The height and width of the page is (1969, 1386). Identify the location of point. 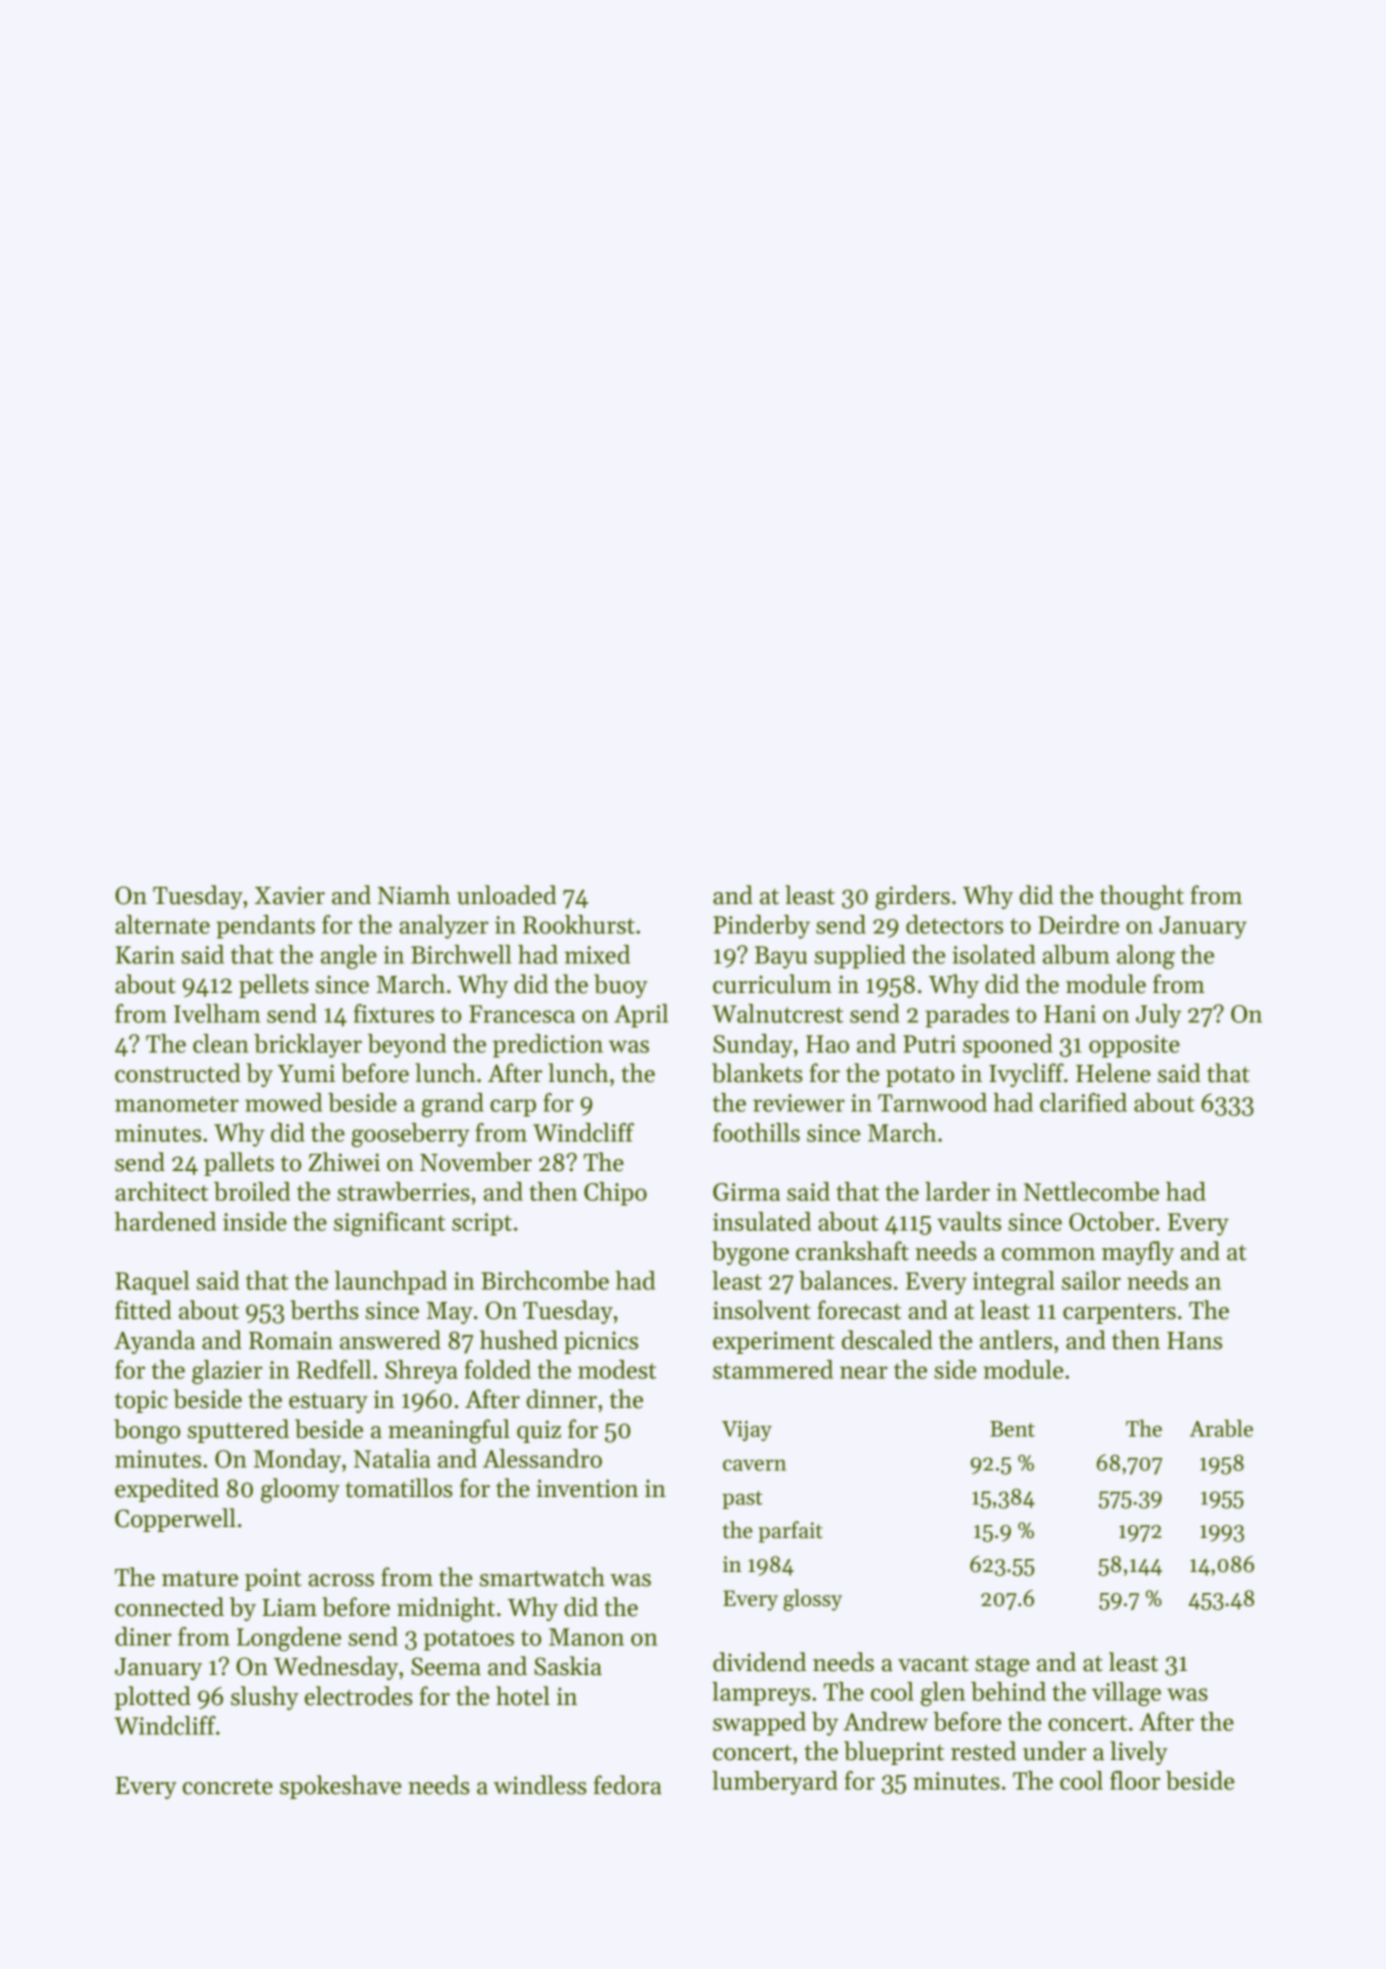
(273, 1579).
